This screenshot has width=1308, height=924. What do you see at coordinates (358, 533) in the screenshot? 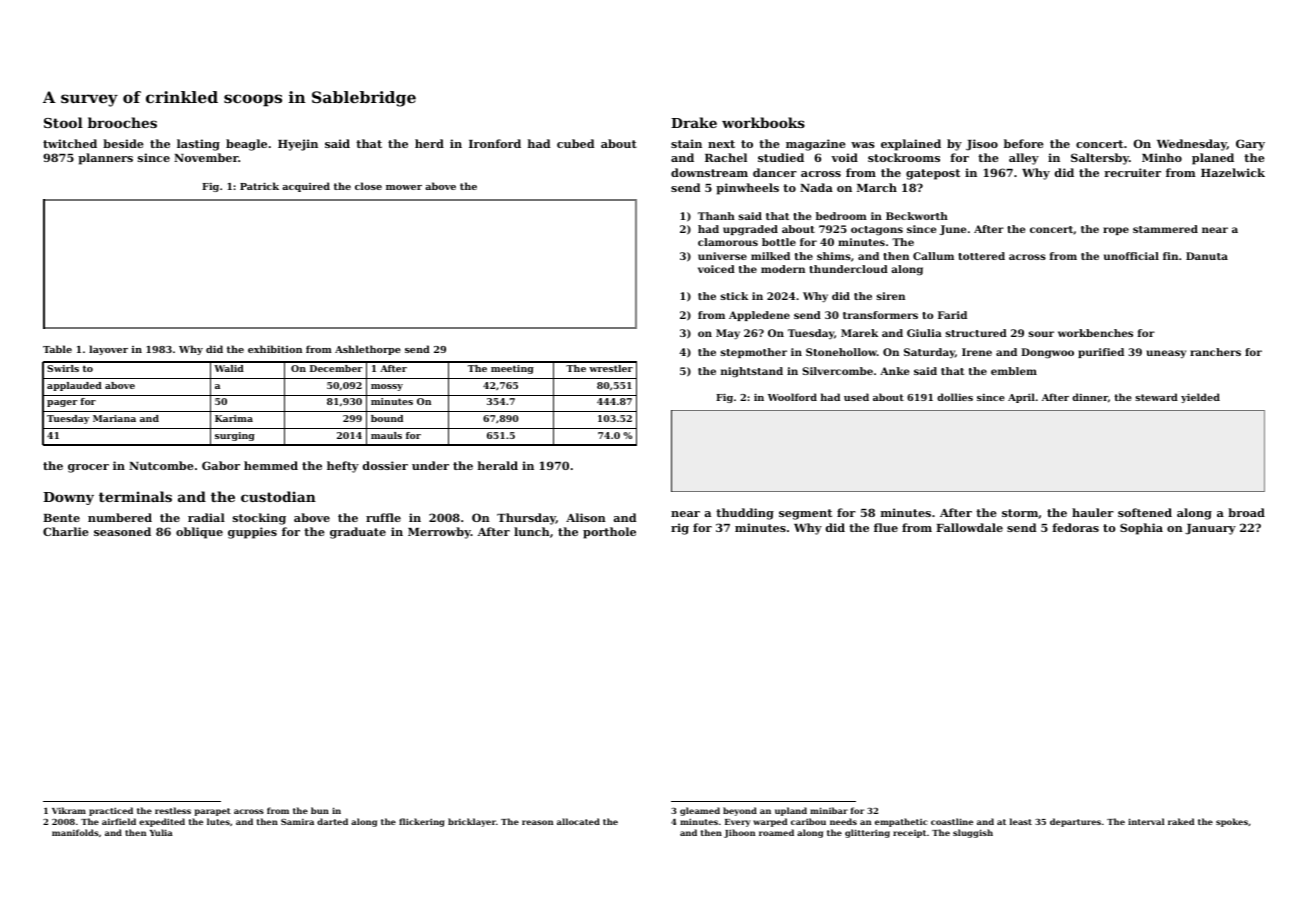
I see `graduate` at bounding box center [358, 533].
